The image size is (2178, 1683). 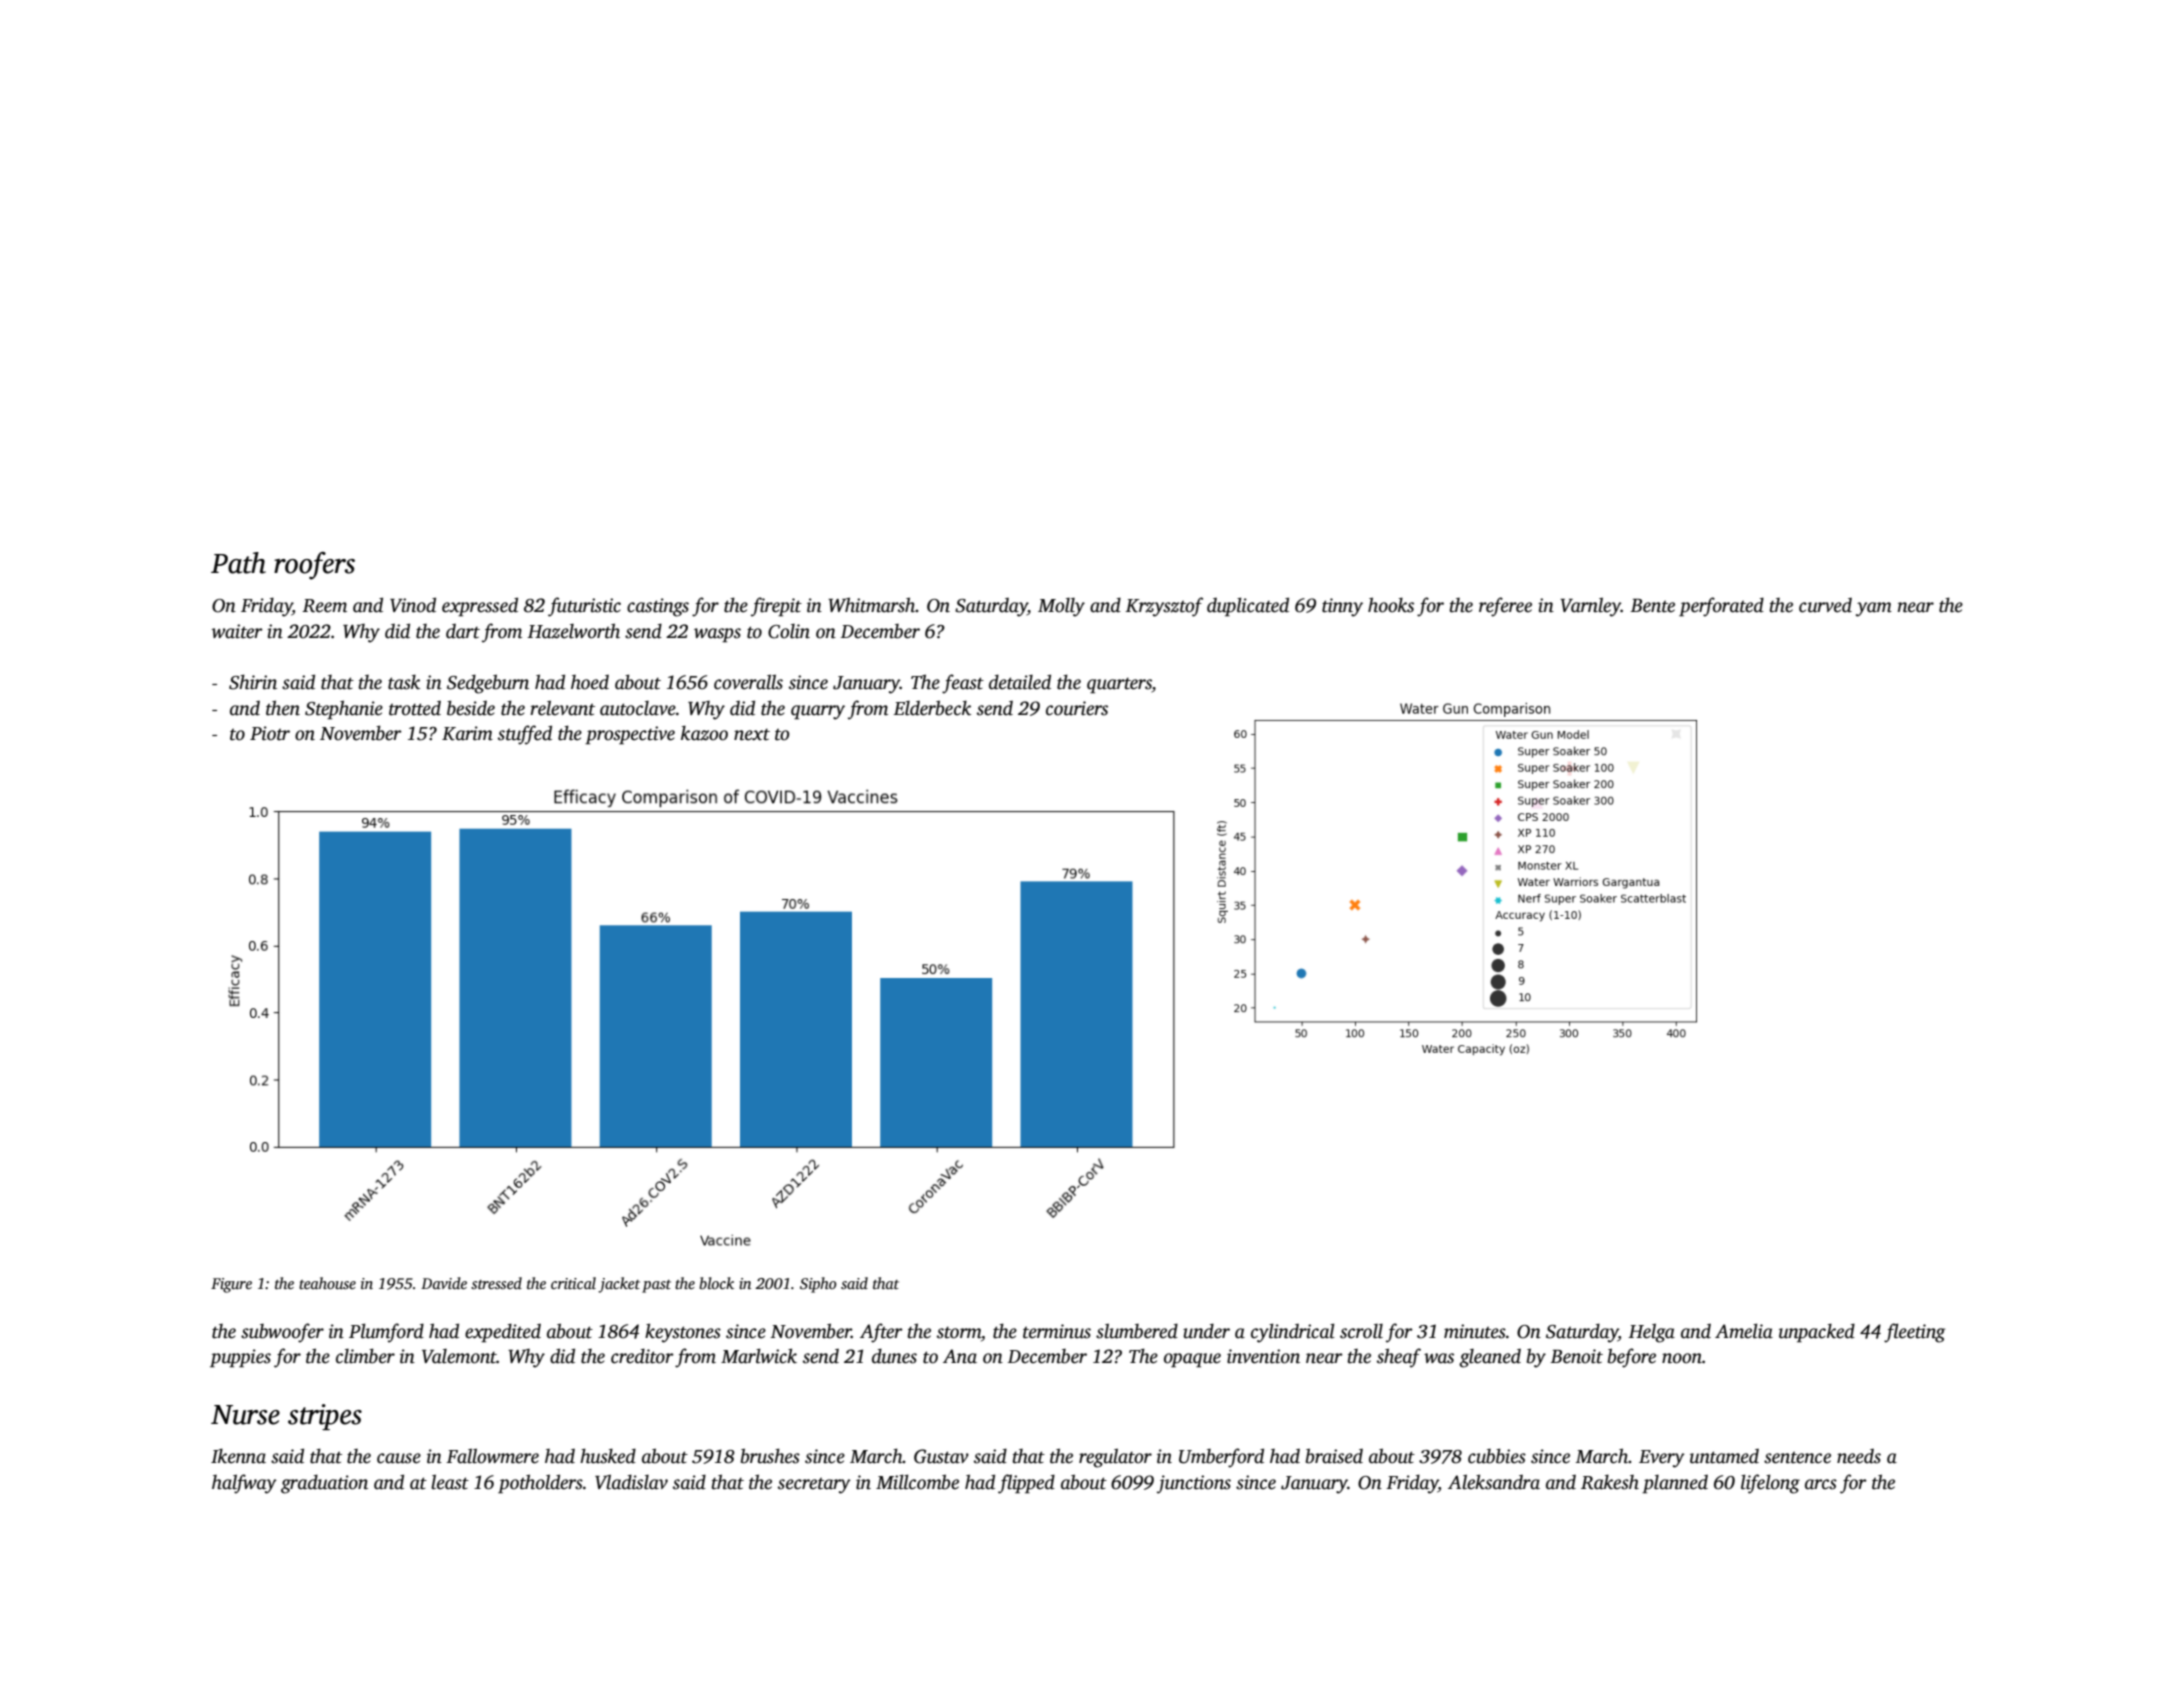 I want to click on hooks, so click(x=1391, y=605).
